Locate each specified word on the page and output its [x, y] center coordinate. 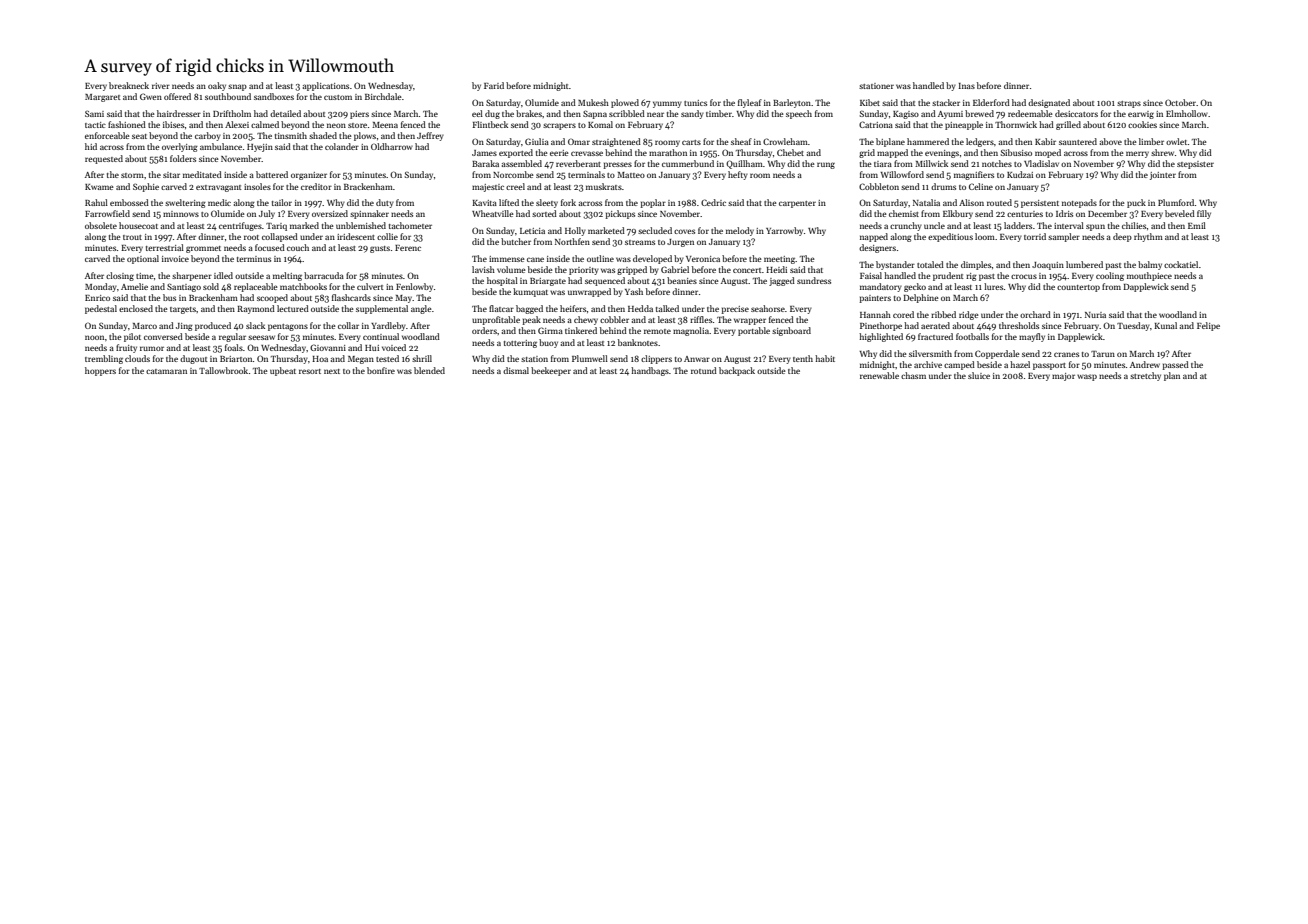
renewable [879, 375]
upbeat [283, 371]
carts [691, 142]
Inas [967, 86]
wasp [1087, 377]
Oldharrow [392, 146]
